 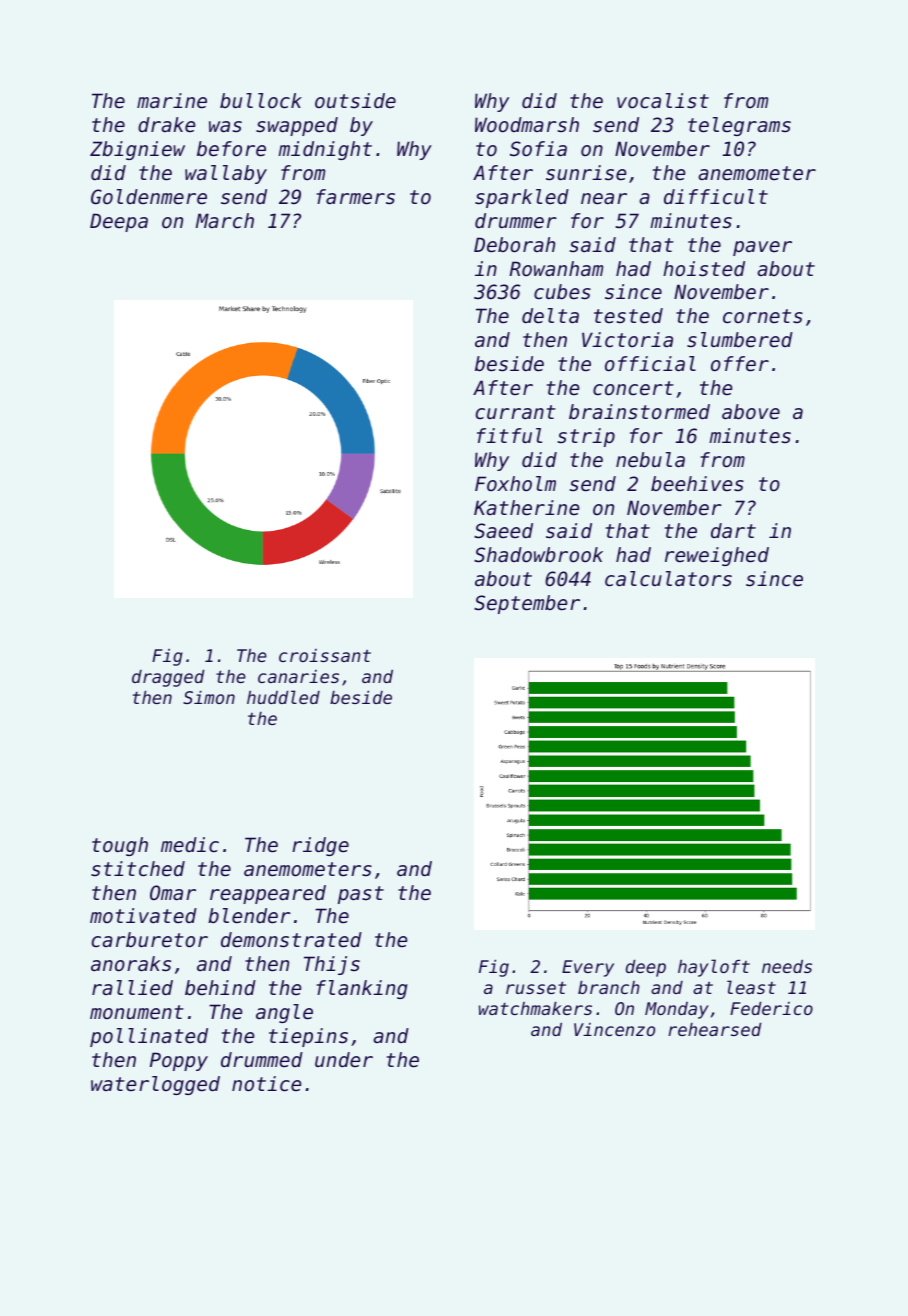 I want to click on calculators, so click(x=668, y=579).
